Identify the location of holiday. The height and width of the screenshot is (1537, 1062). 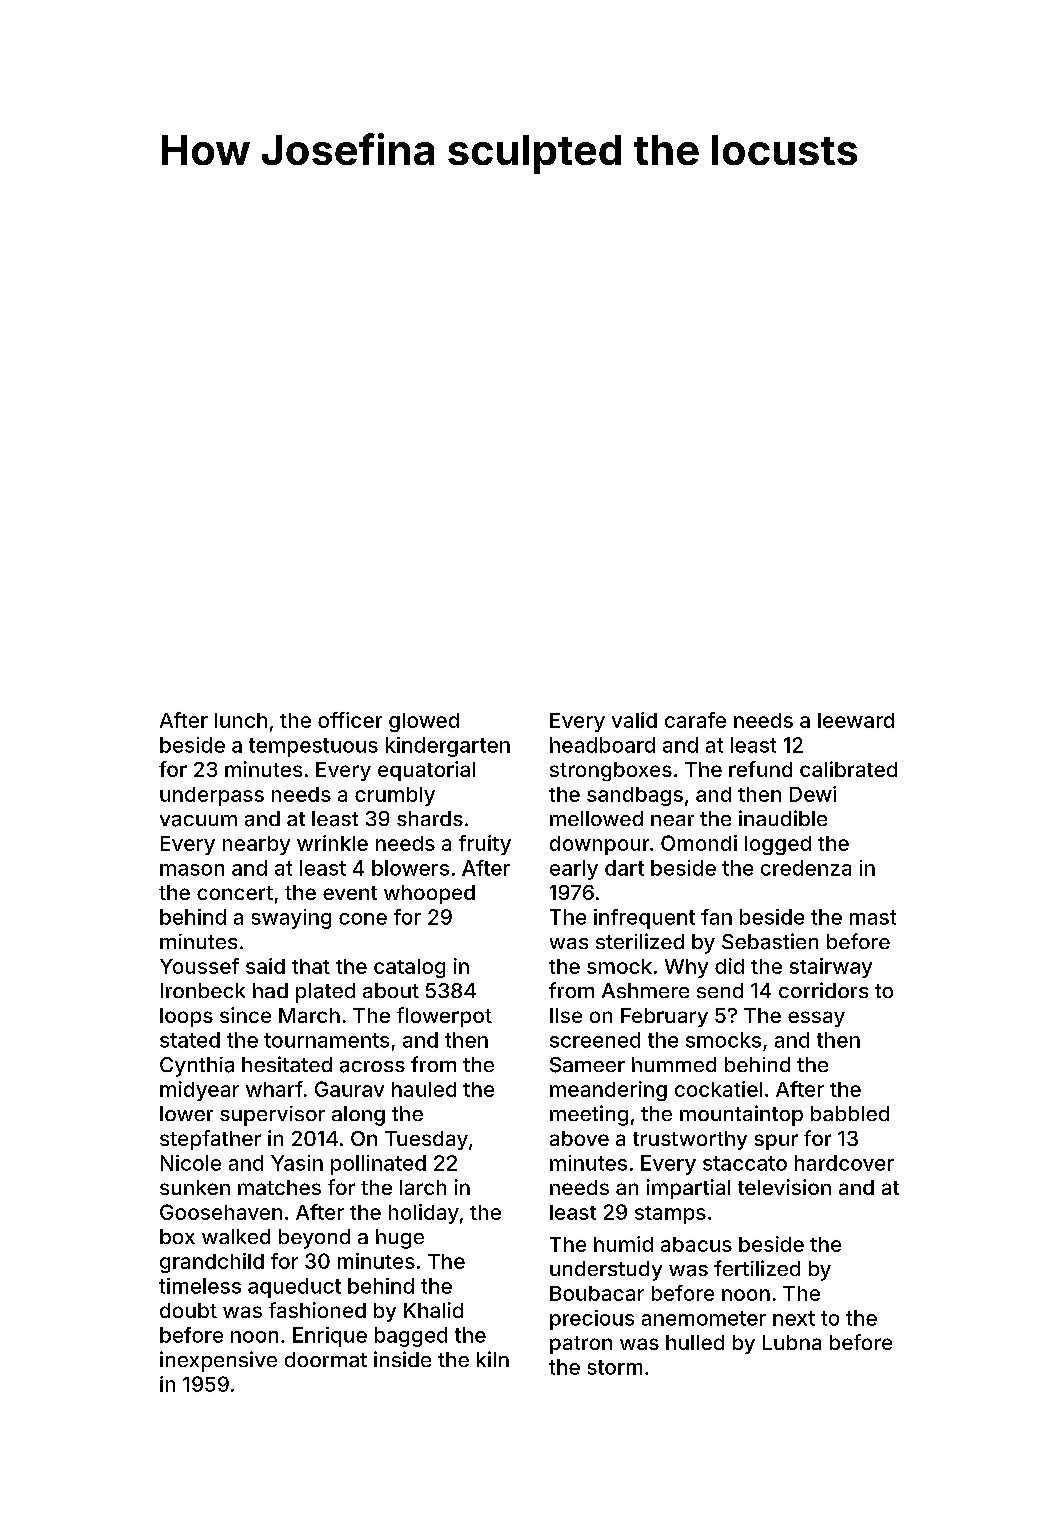
(424, 1214).
